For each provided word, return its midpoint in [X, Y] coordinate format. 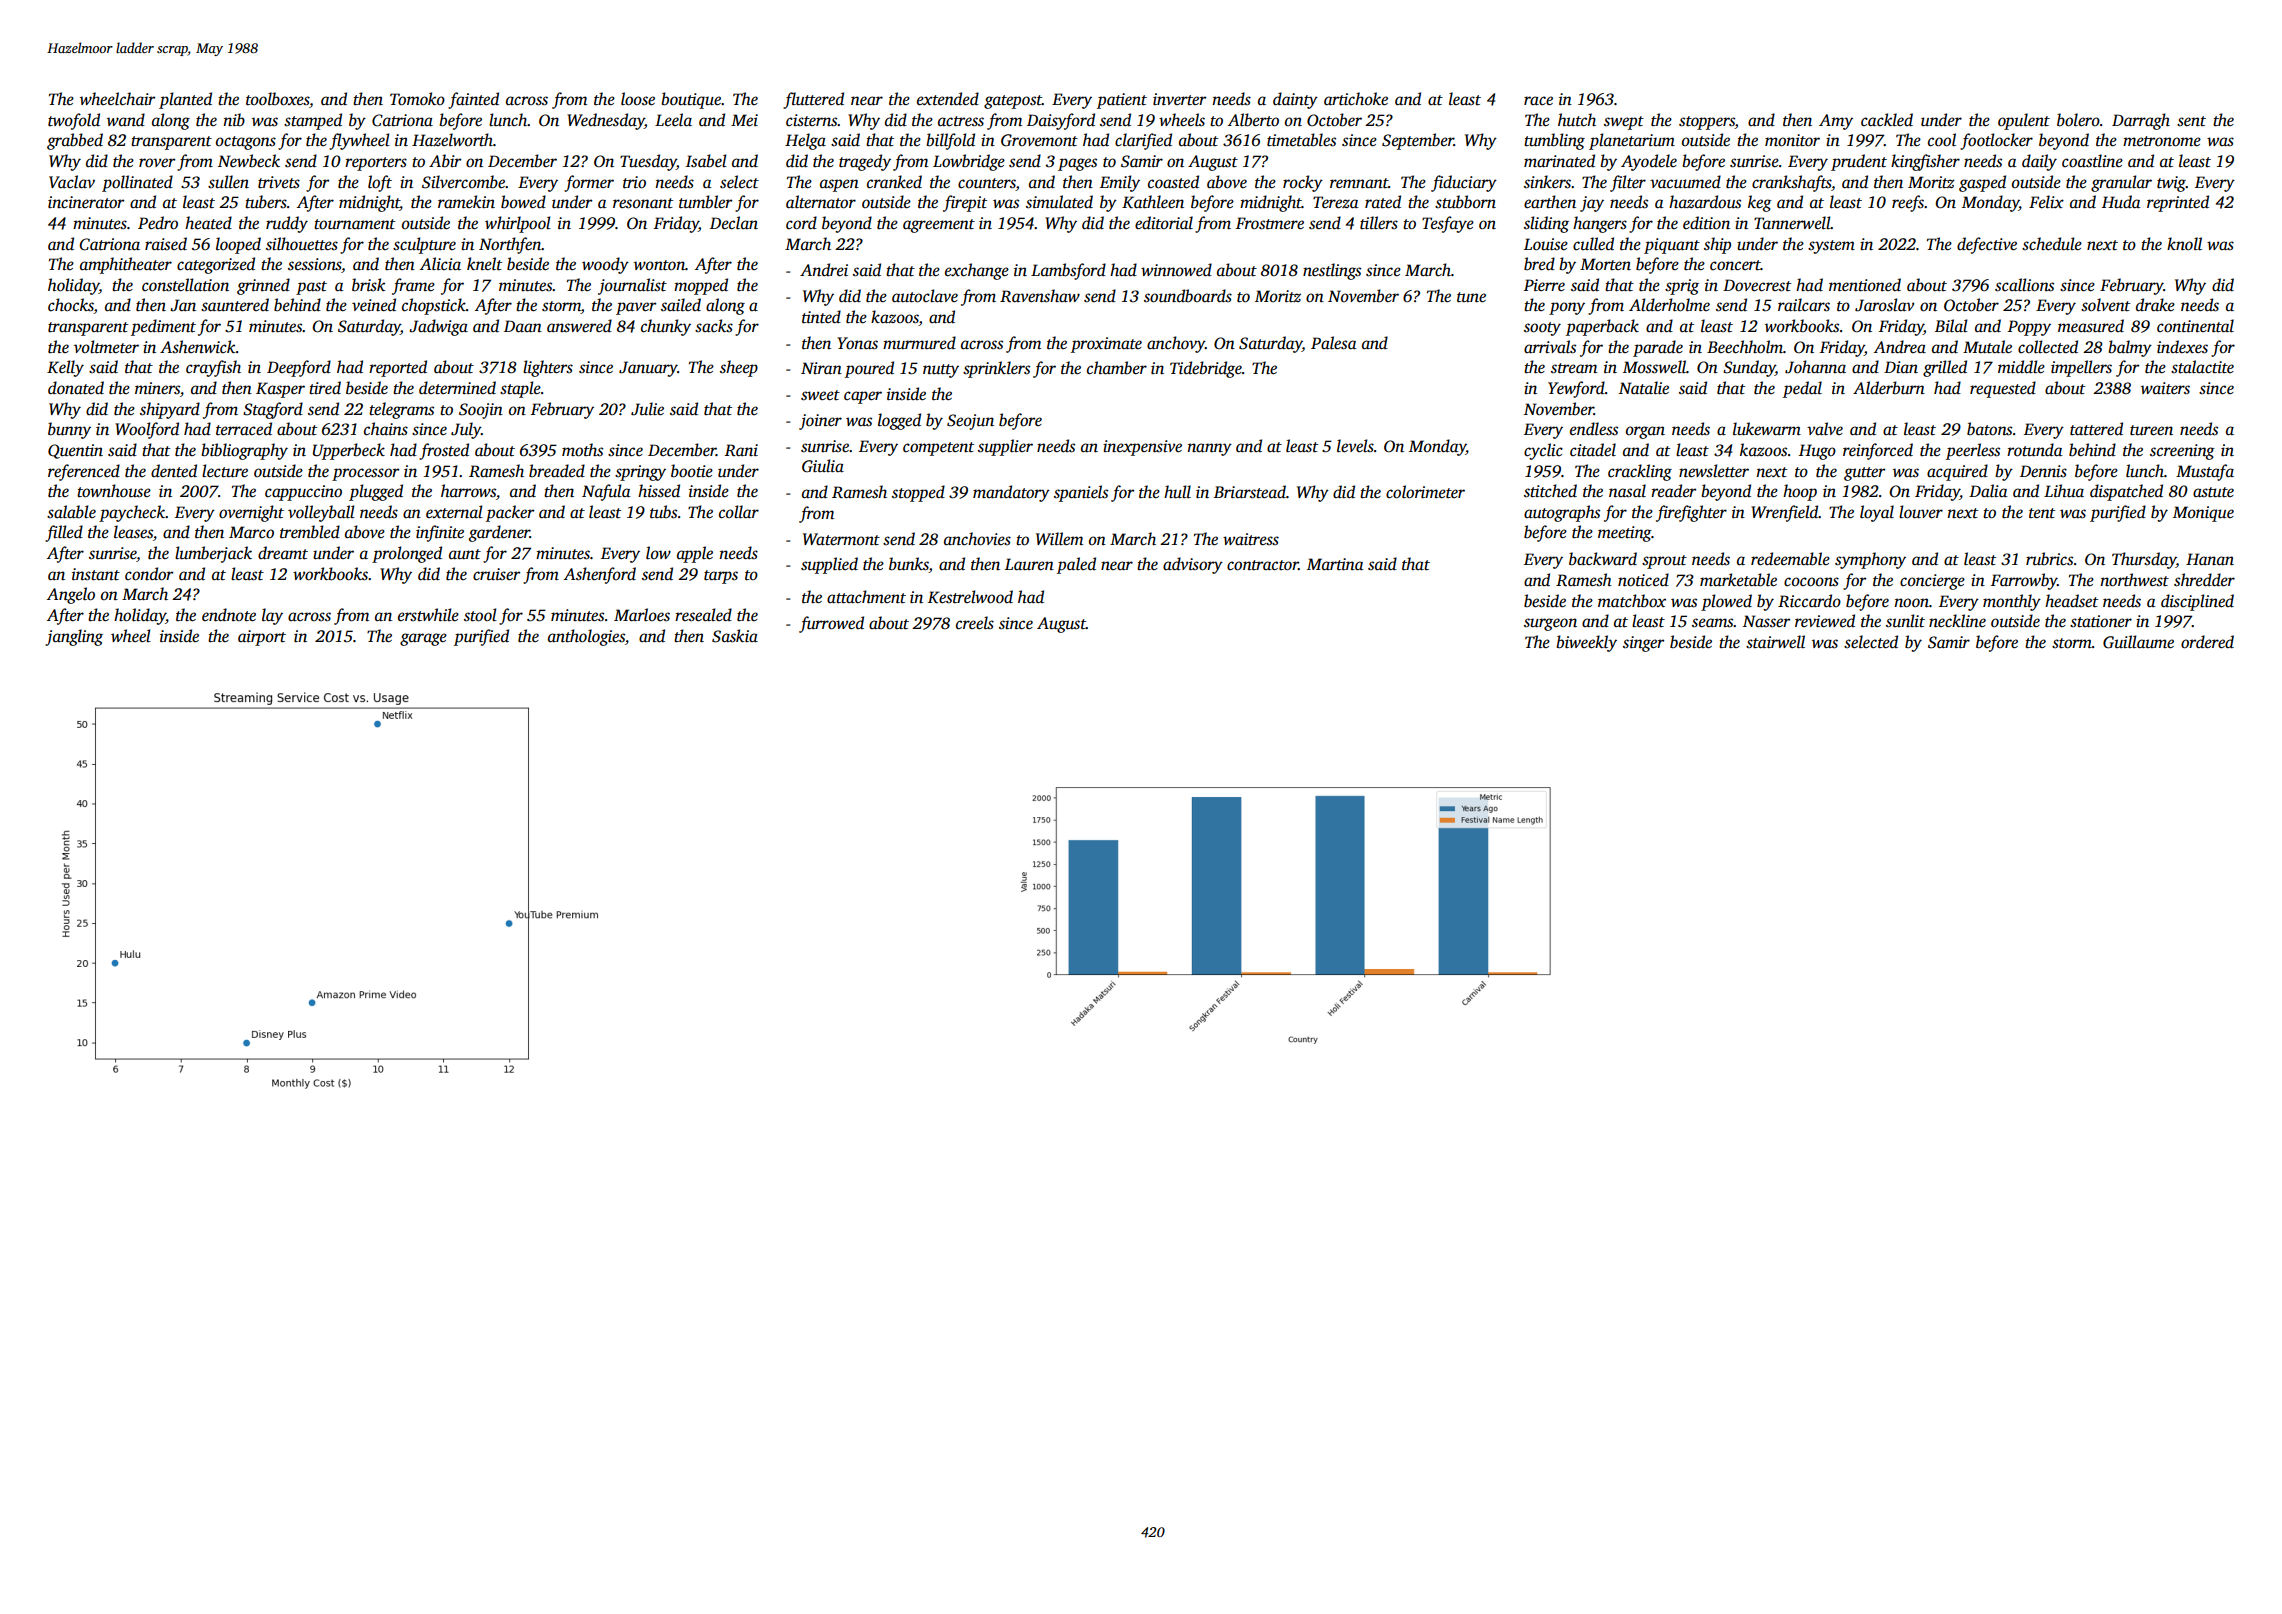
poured [869, 369]
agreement [939, 226]
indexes [2182, 347]
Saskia [735, 636]
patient [1122, 101]
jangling [74, 637]
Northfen [510, 245]
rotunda [2035, 450]
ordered [2207, 642]
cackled [1887, 120]
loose [638, 99]
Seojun [970, 422]
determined [457, 388]
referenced [84, 472]
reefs [1908, 203]
